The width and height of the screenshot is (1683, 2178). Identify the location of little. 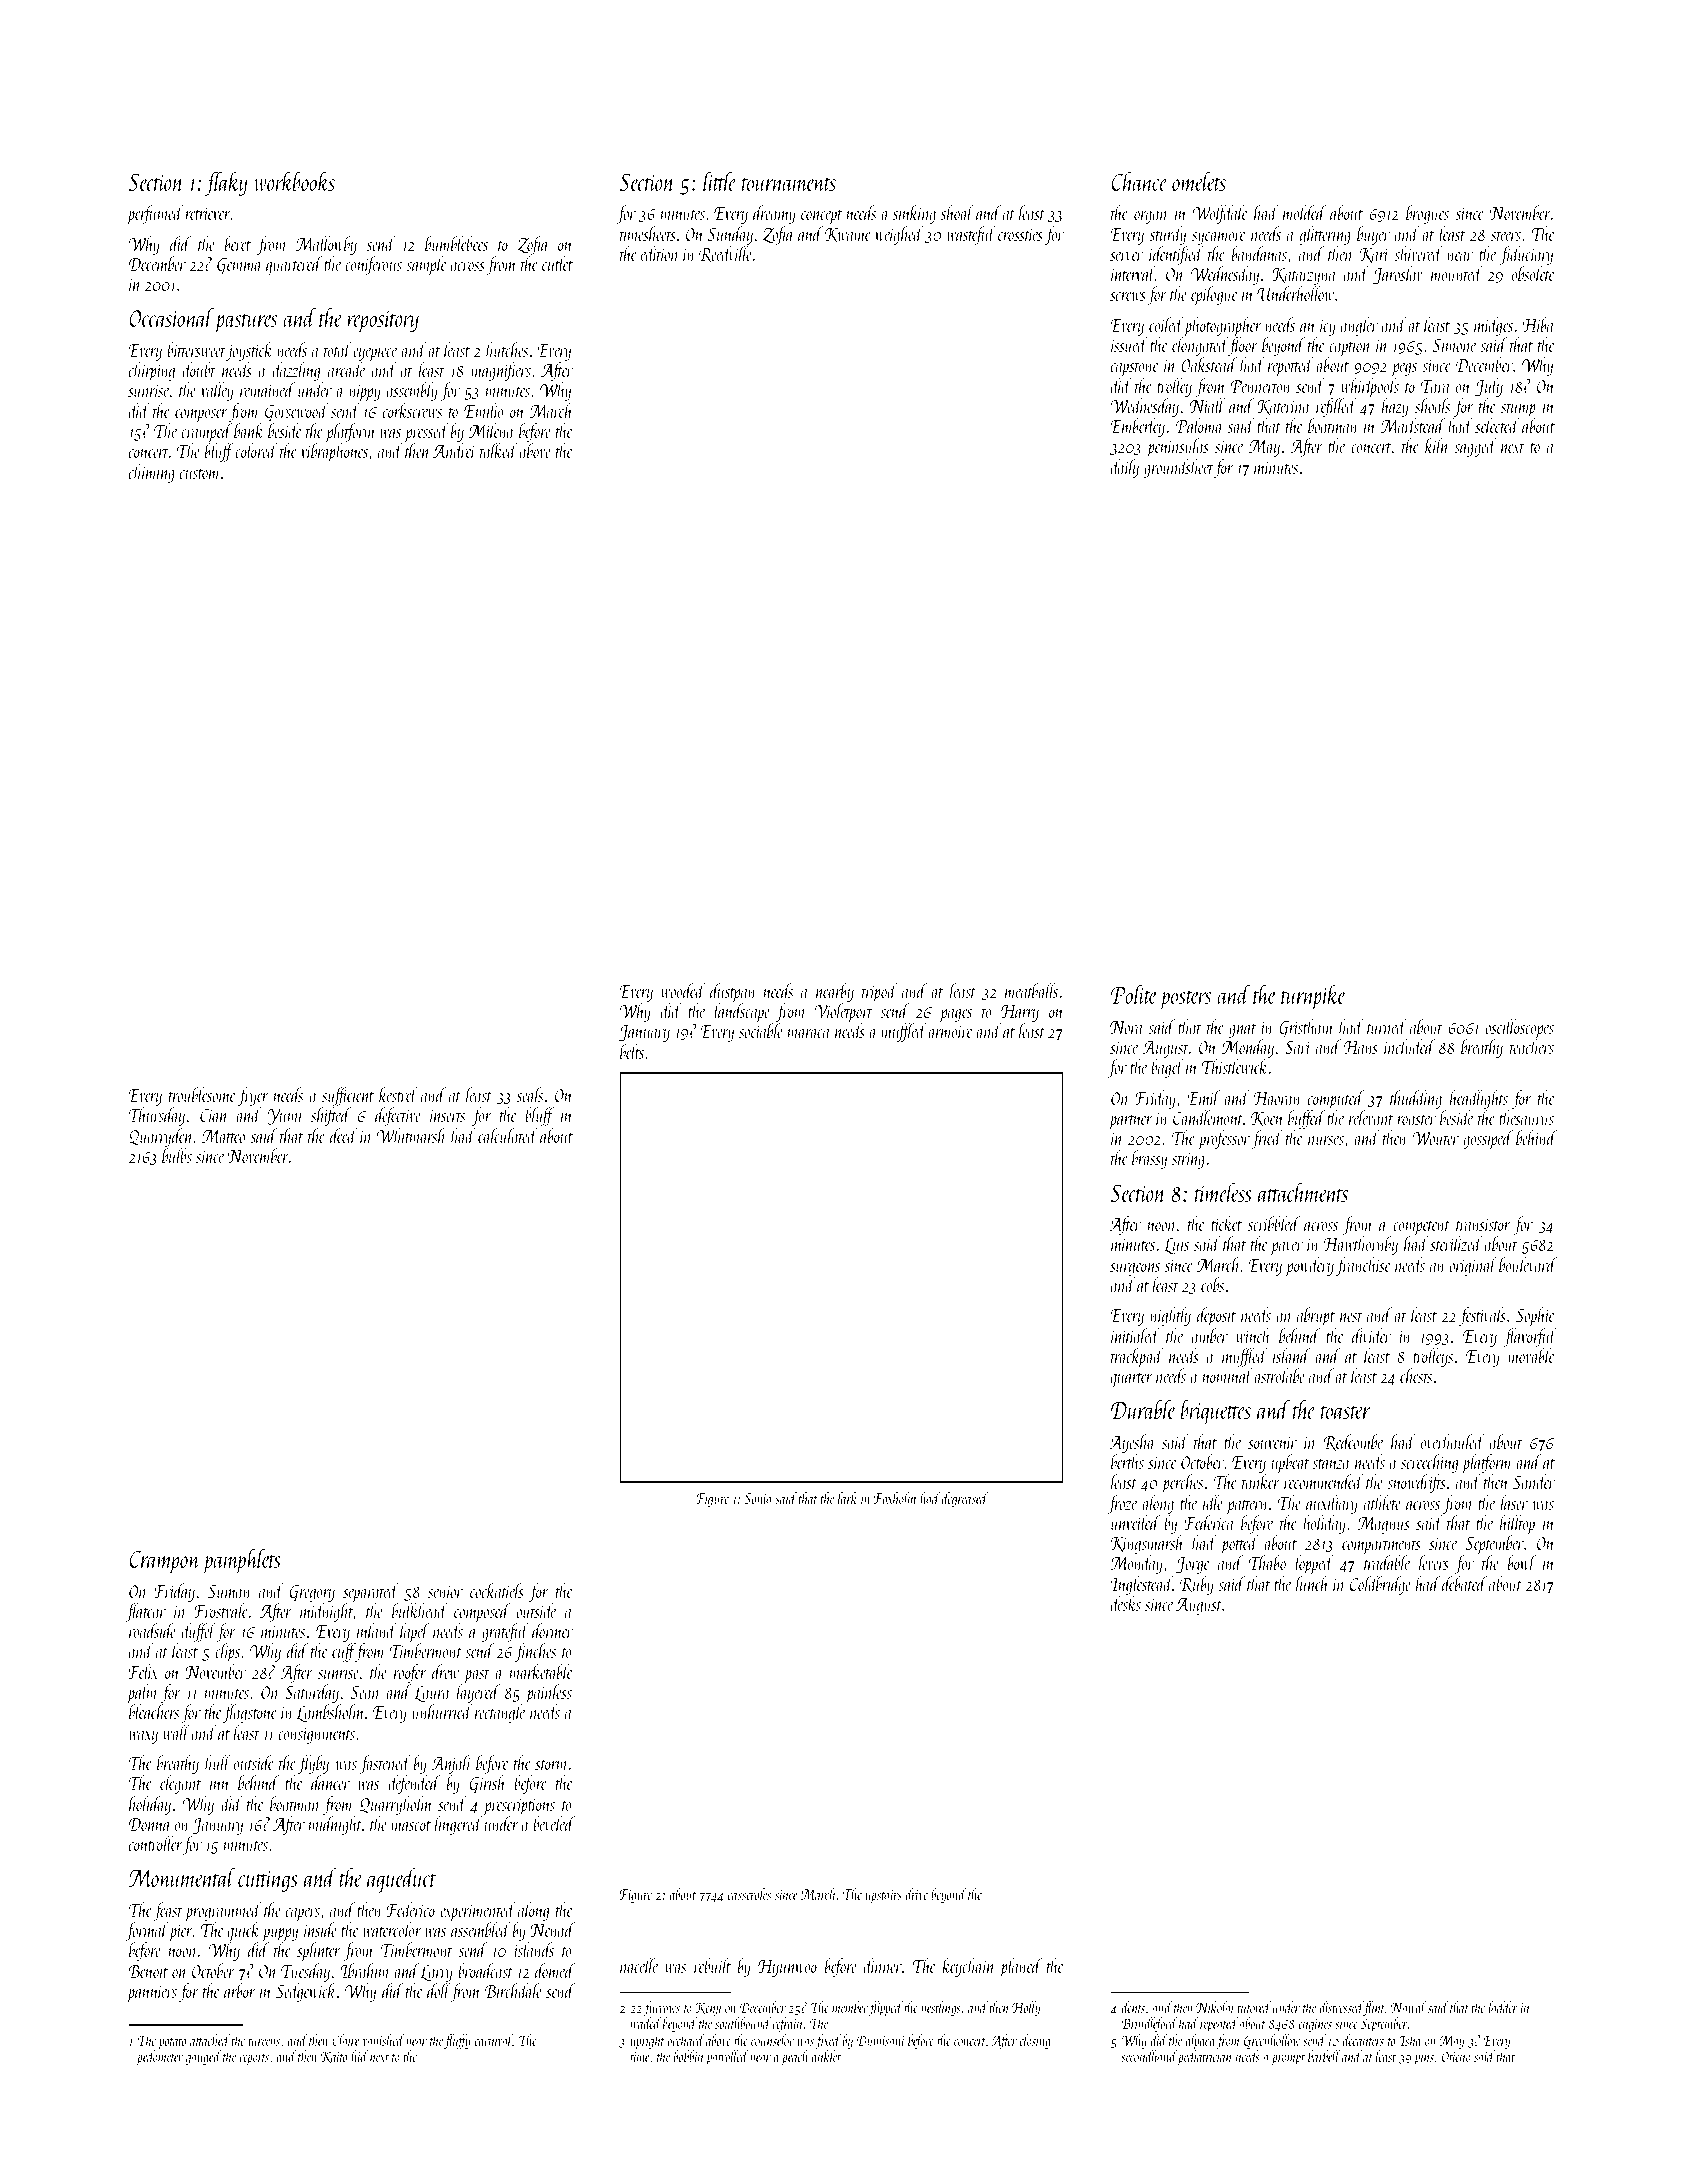
(720, 181).
